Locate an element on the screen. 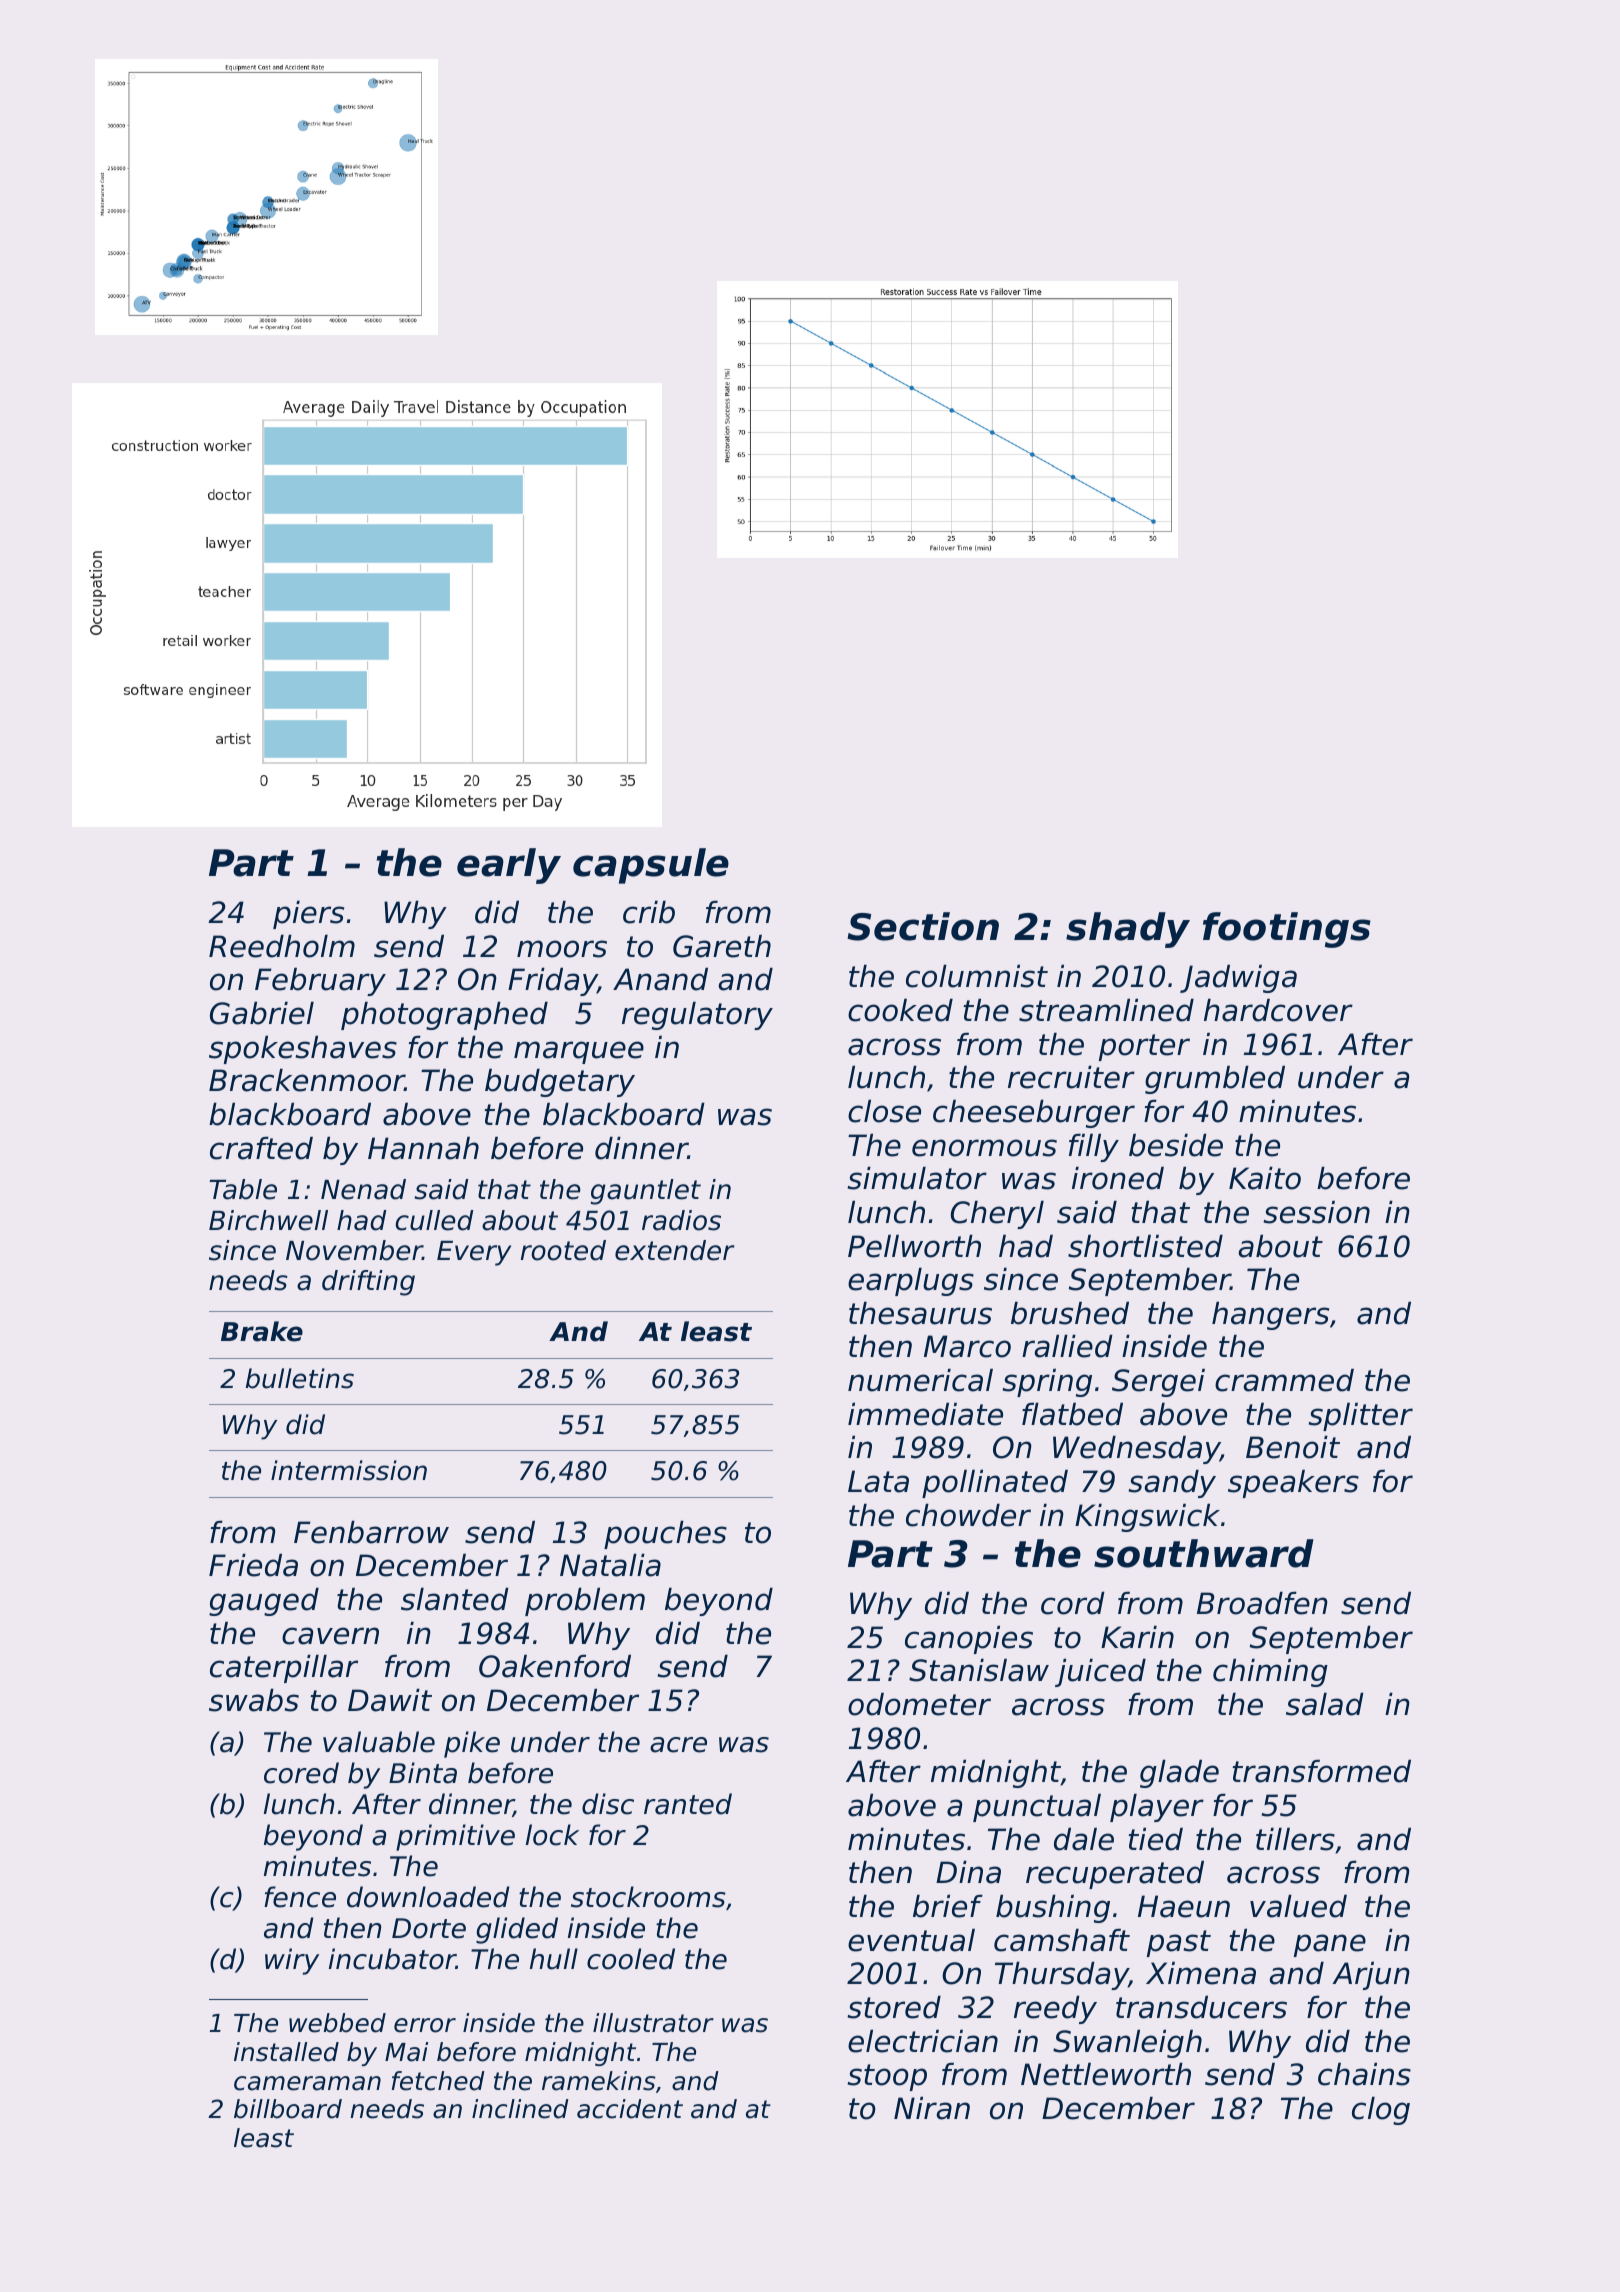 Image resolution: width=1620 pixels, height=2292 pixels. Benoit is located at coordinates (1293, 1447).
